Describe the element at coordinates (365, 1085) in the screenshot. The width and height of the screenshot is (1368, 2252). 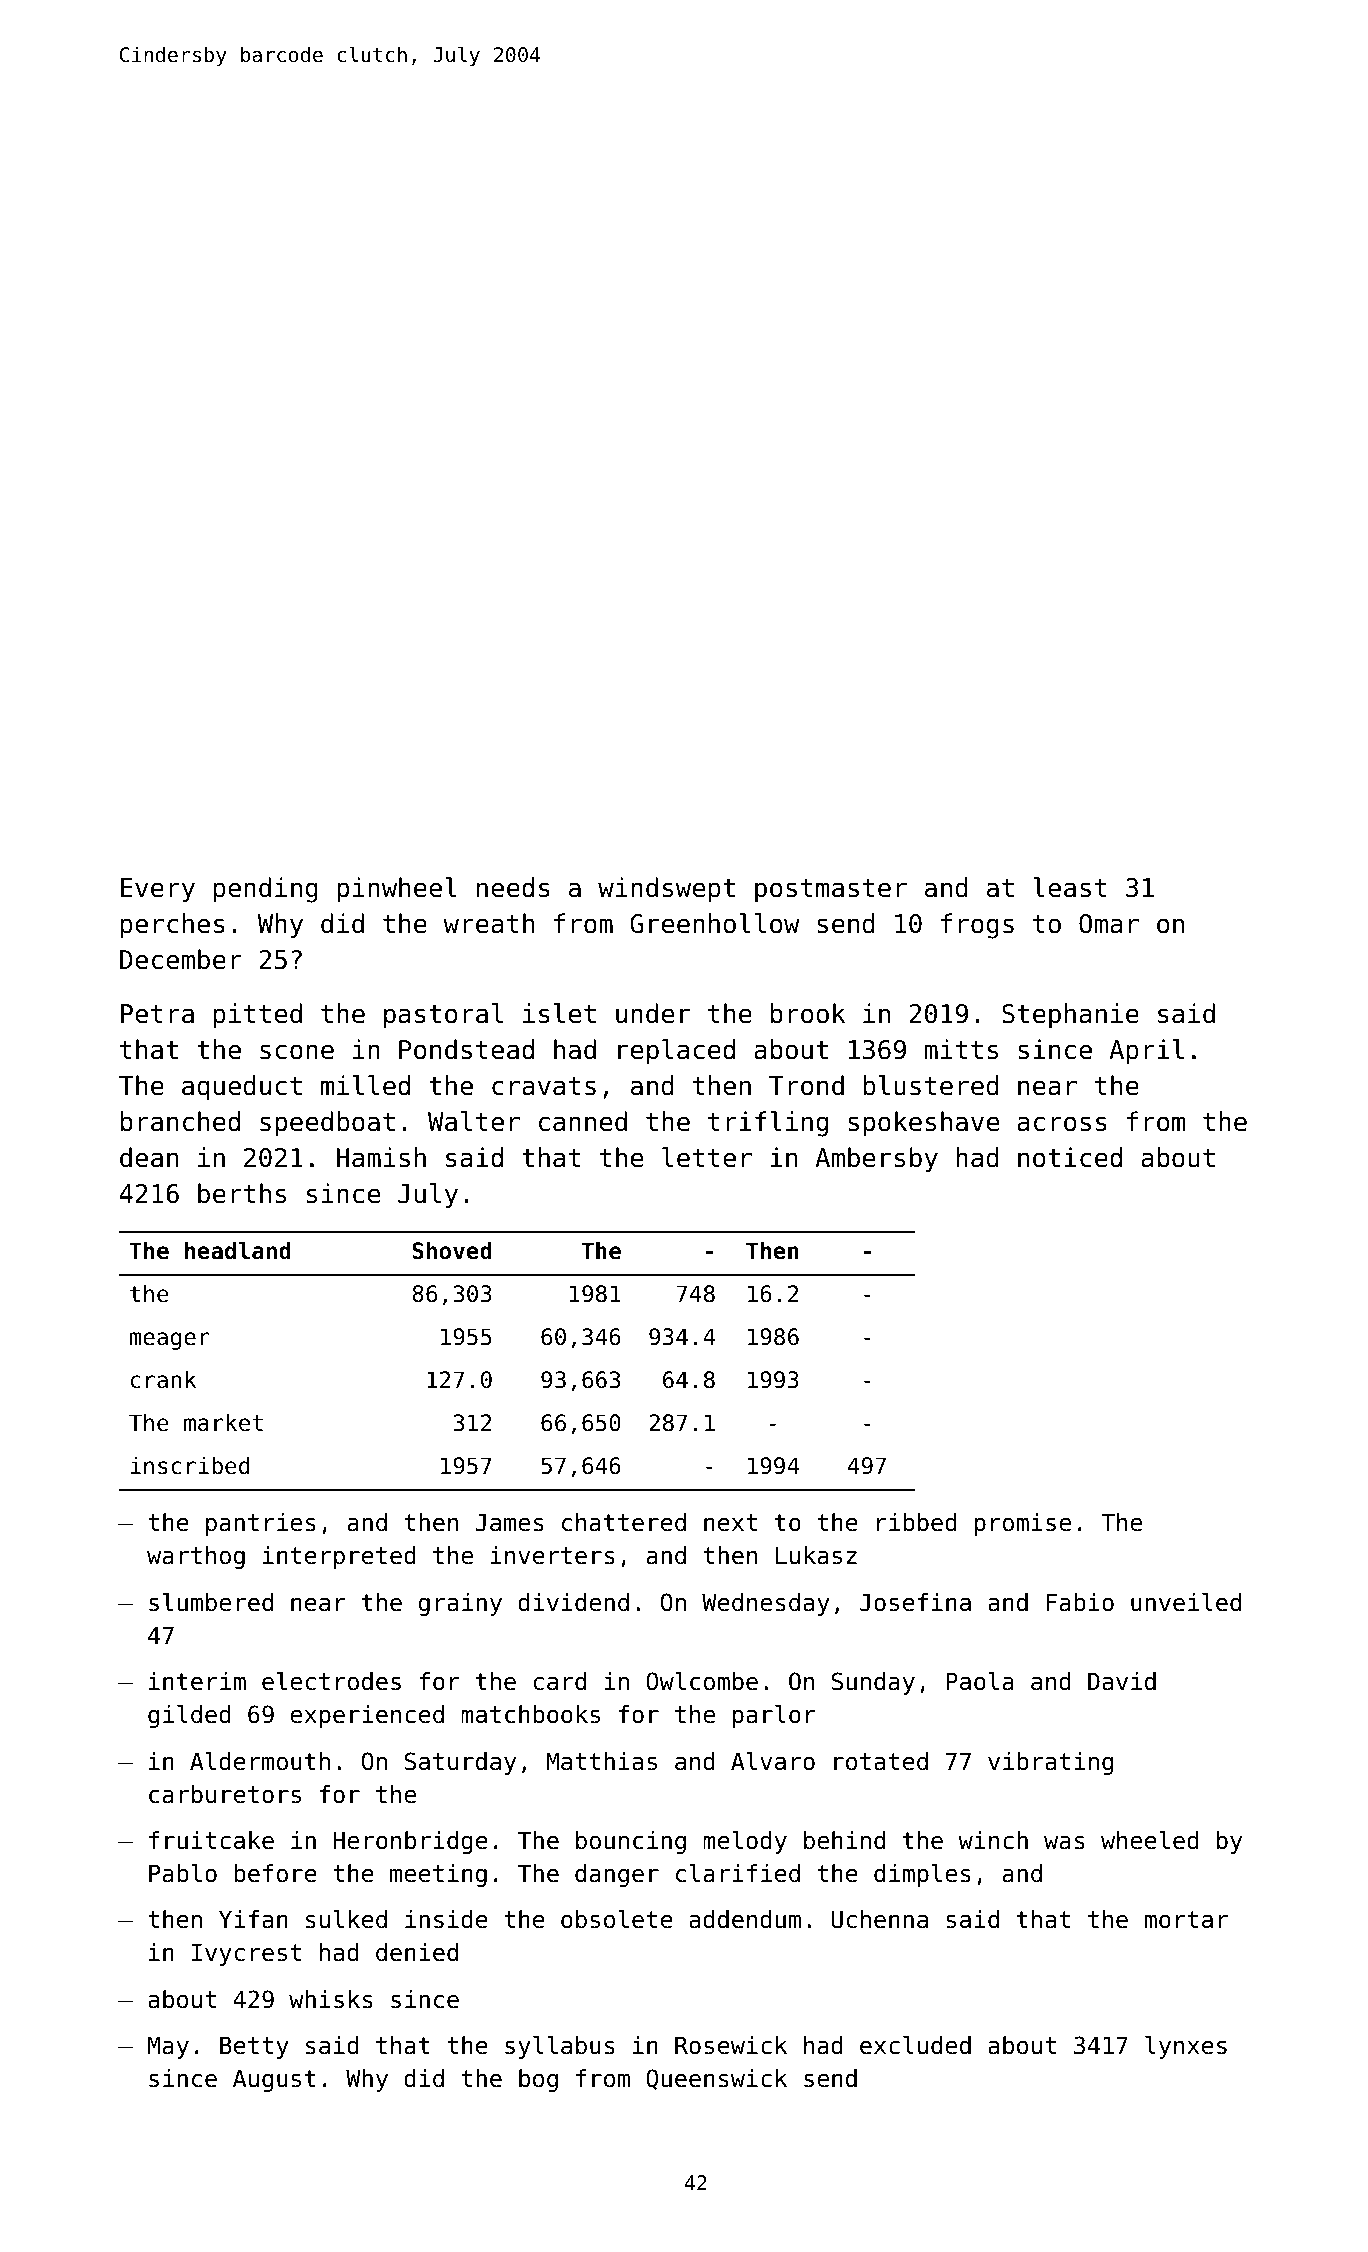
I see `milled` at that location.
